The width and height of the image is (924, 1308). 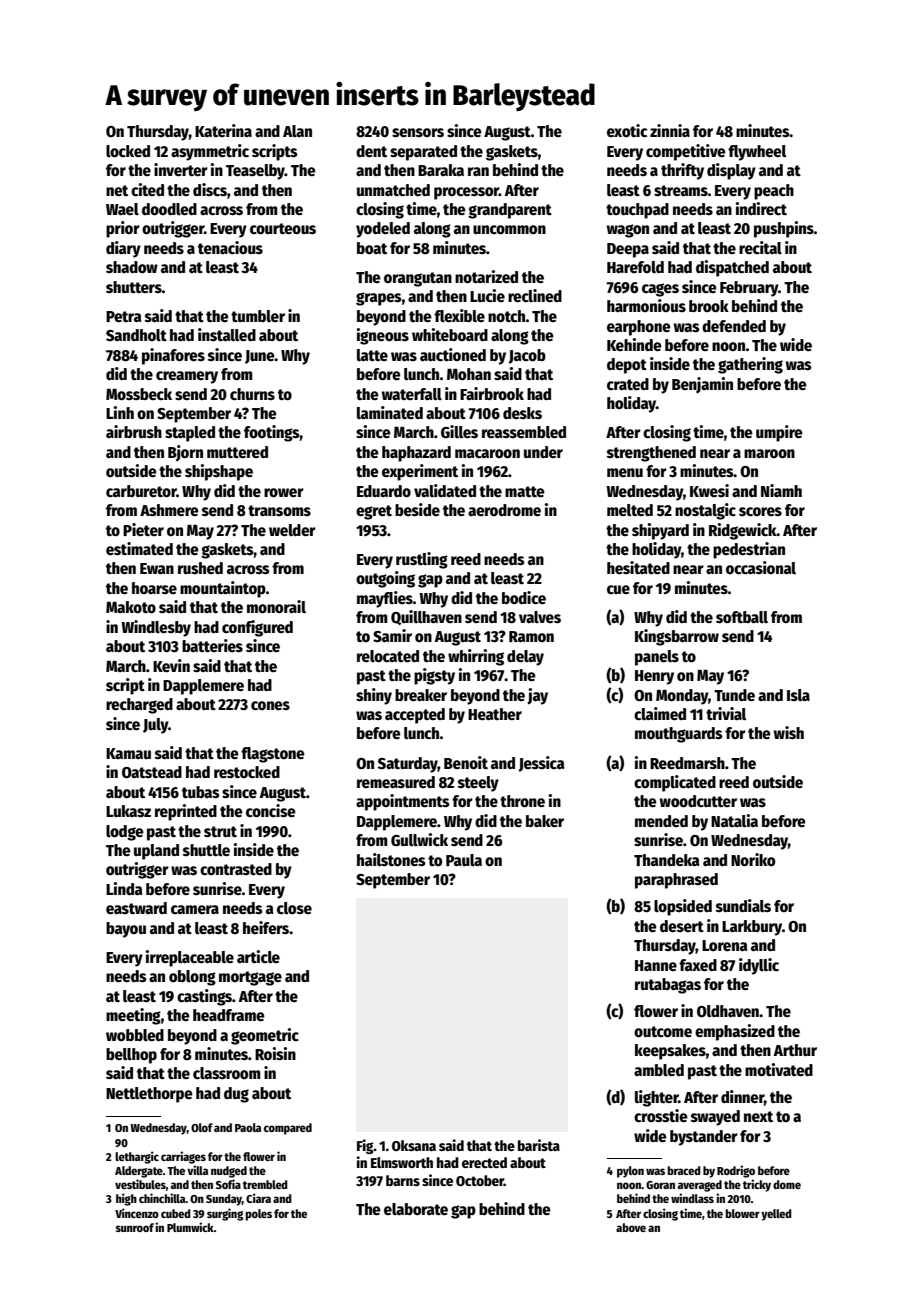 What do you see at coordinates (220, 831) in the image?
I see `strut` at bounding box center [220, 831].
